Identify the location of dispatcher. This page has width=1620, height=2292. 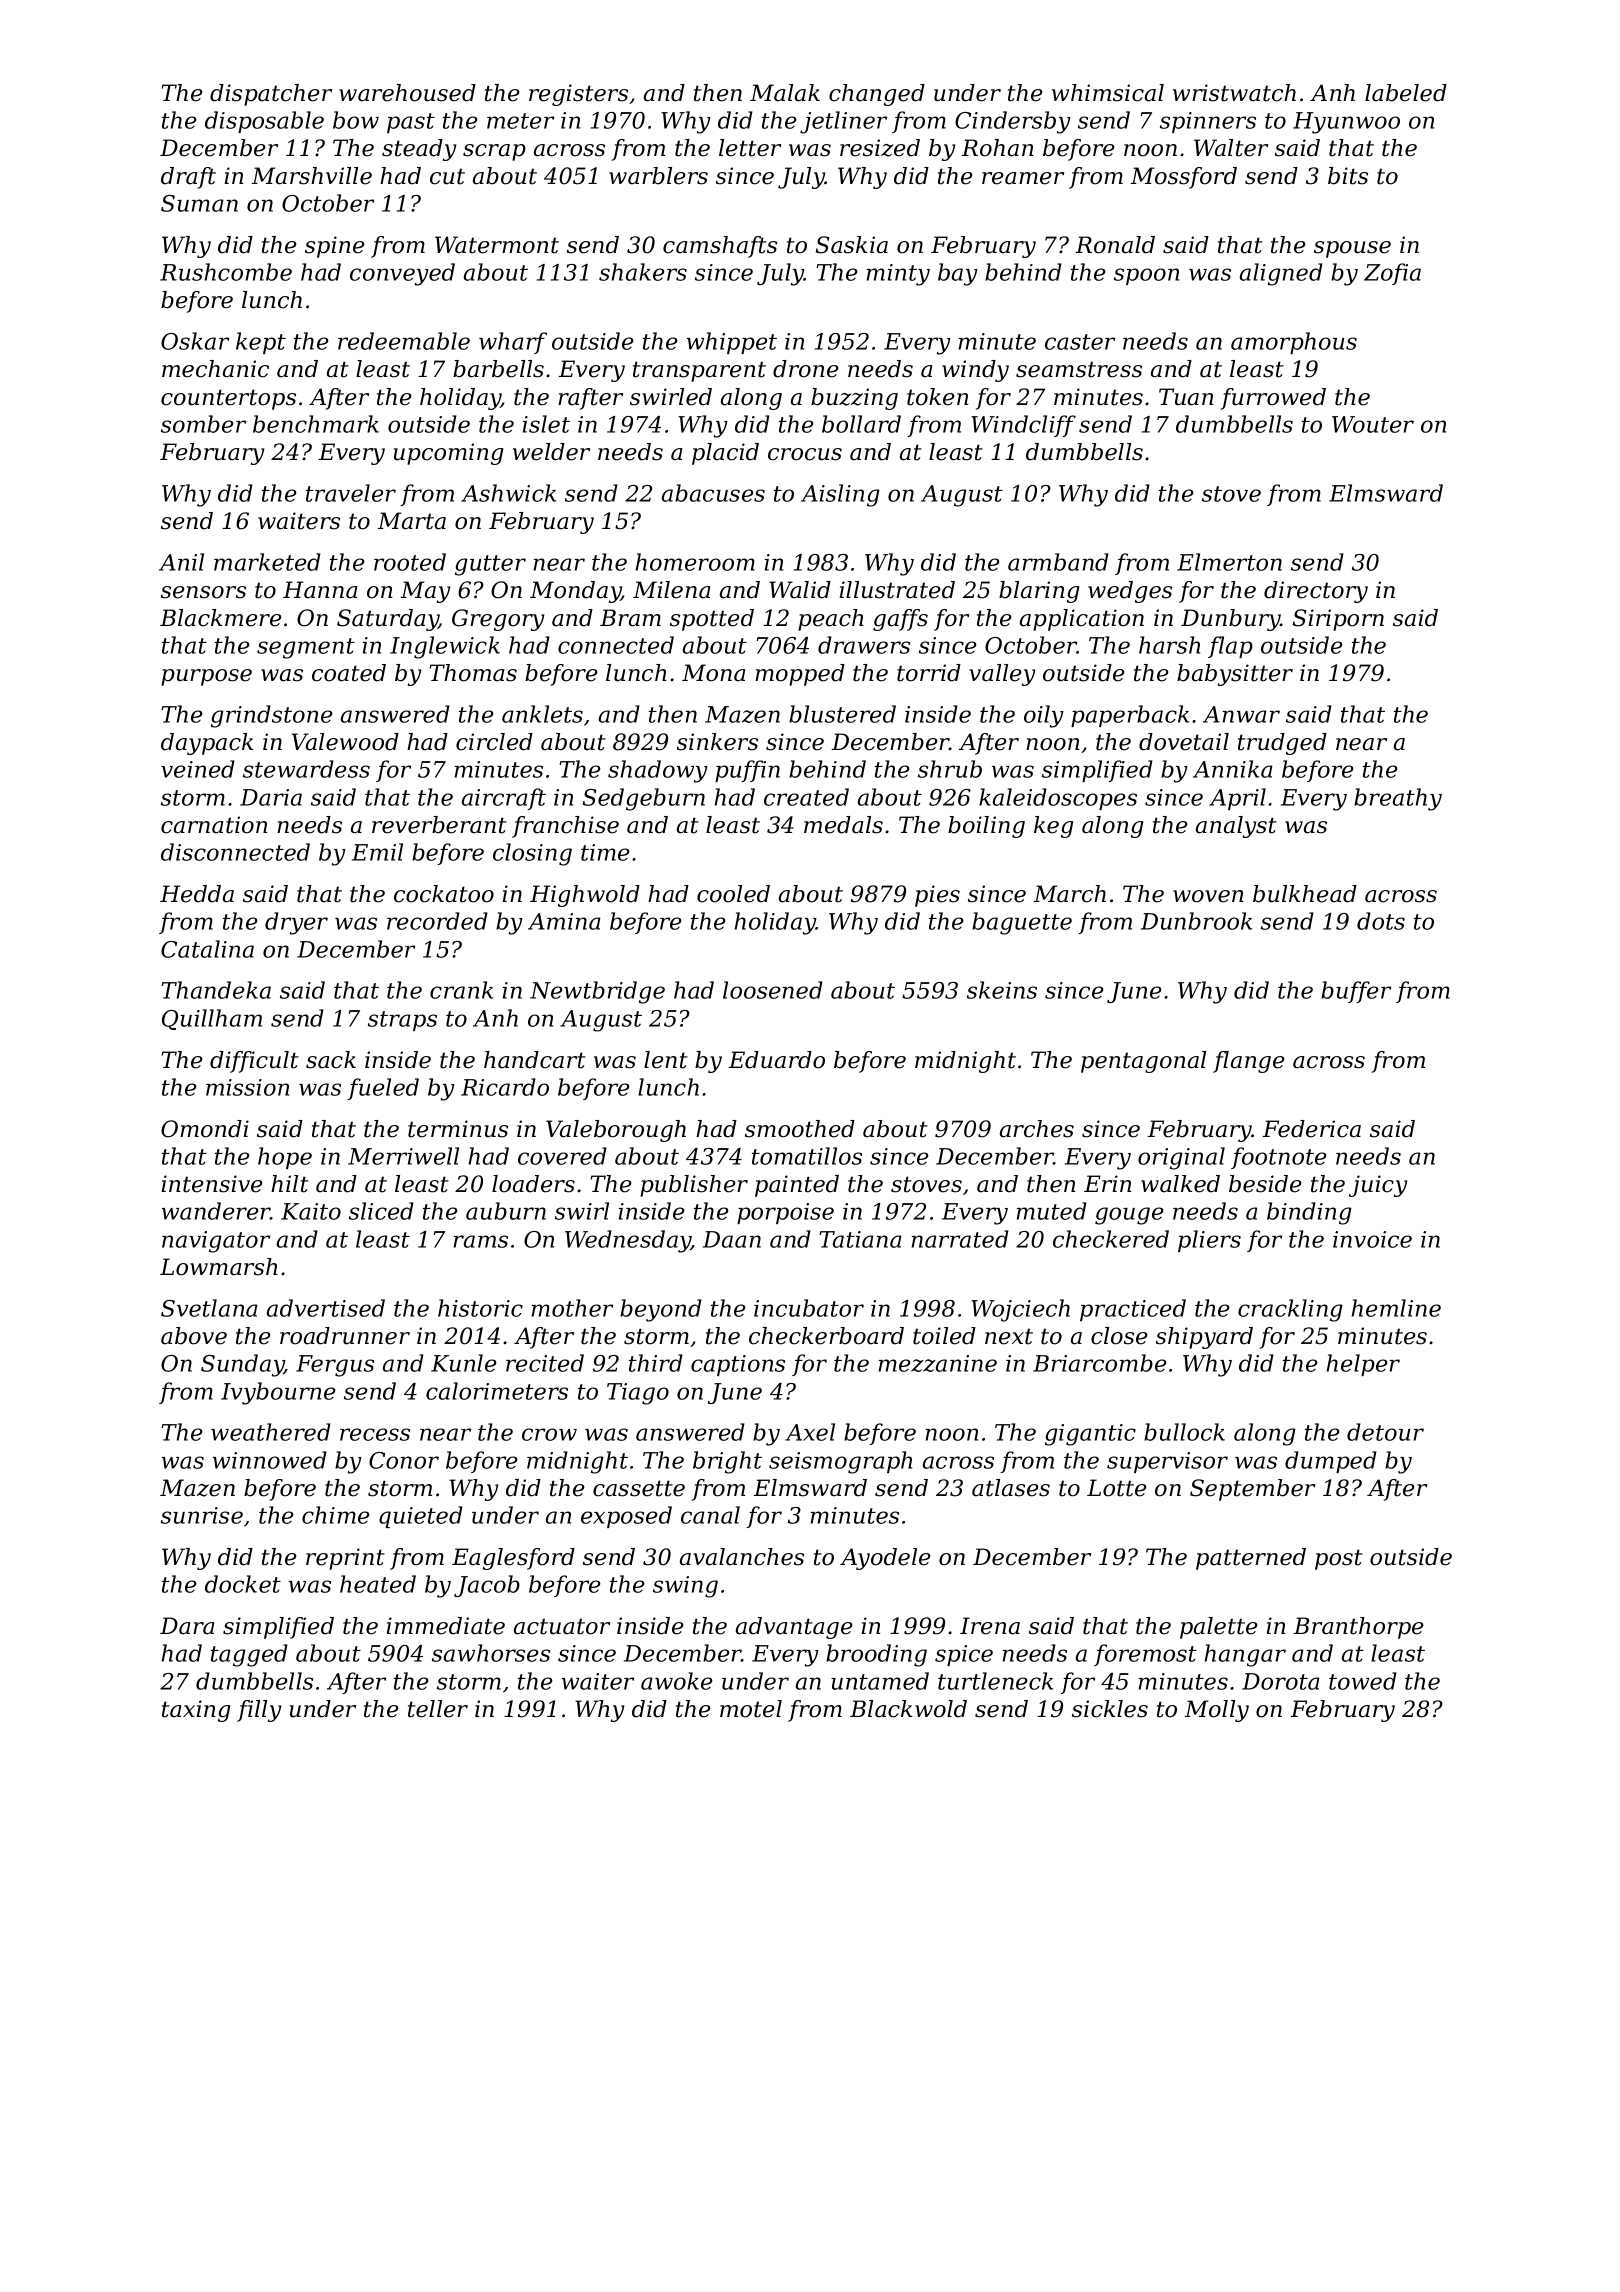
(271, 95).
